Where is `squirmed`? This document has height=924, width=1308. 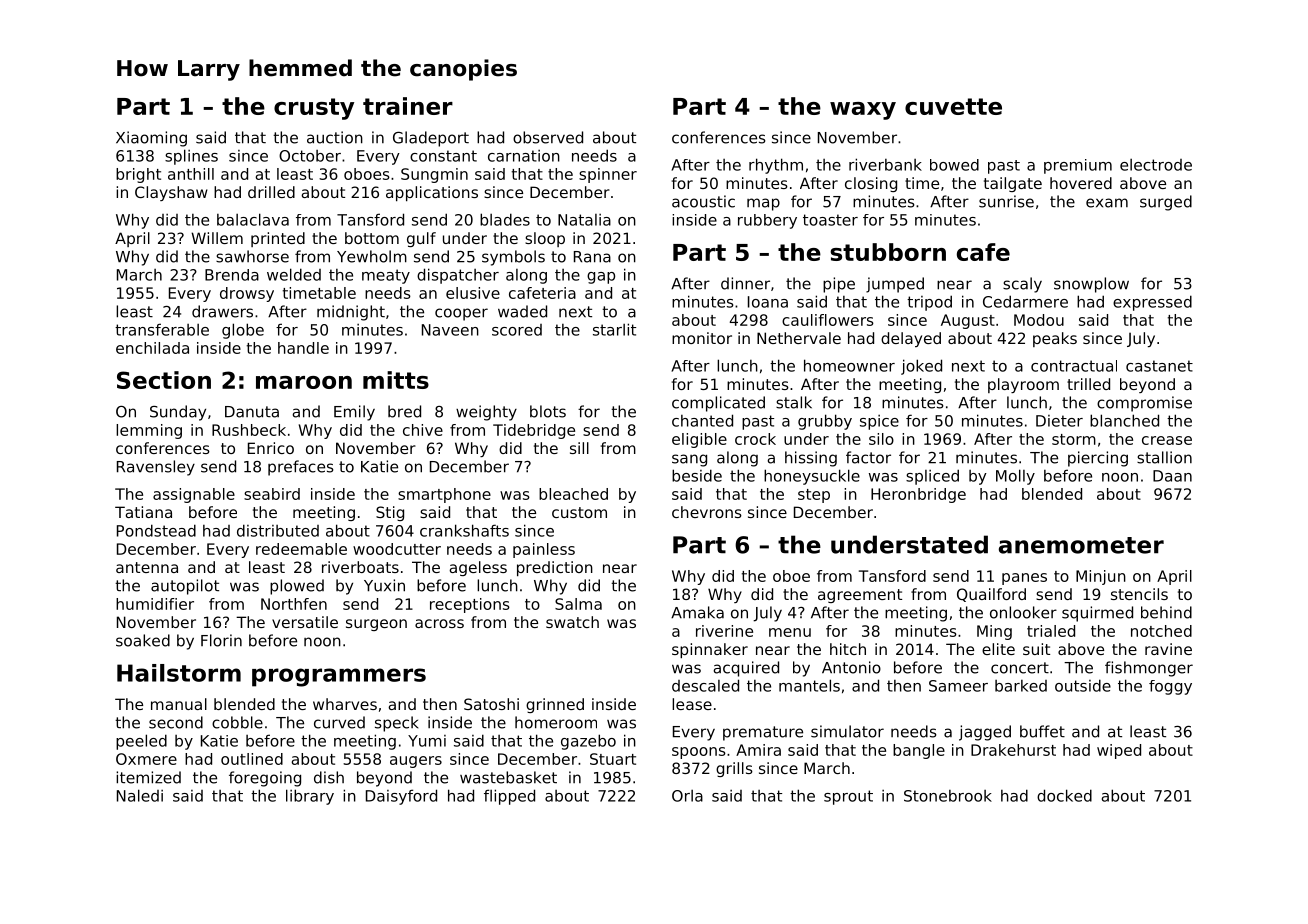
squirmed is located at coordinates (1097, 614).
